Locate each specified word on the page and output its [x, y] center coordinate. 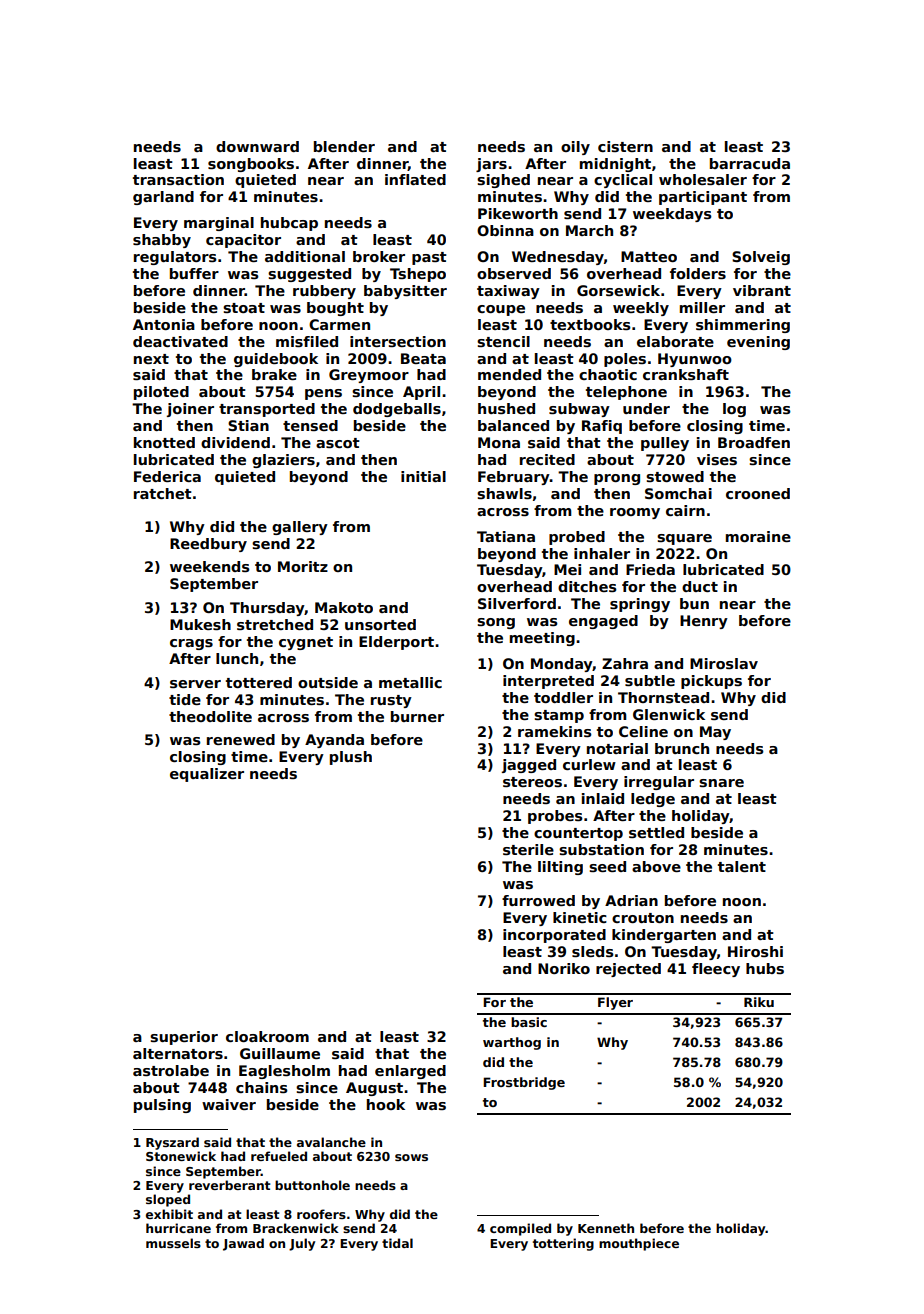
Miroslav [724, 663]
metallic [410, 682]
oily [575, 148]
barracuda [750, 163]
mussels [173, 1243]
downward [257, 146]
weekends [210, 566]
